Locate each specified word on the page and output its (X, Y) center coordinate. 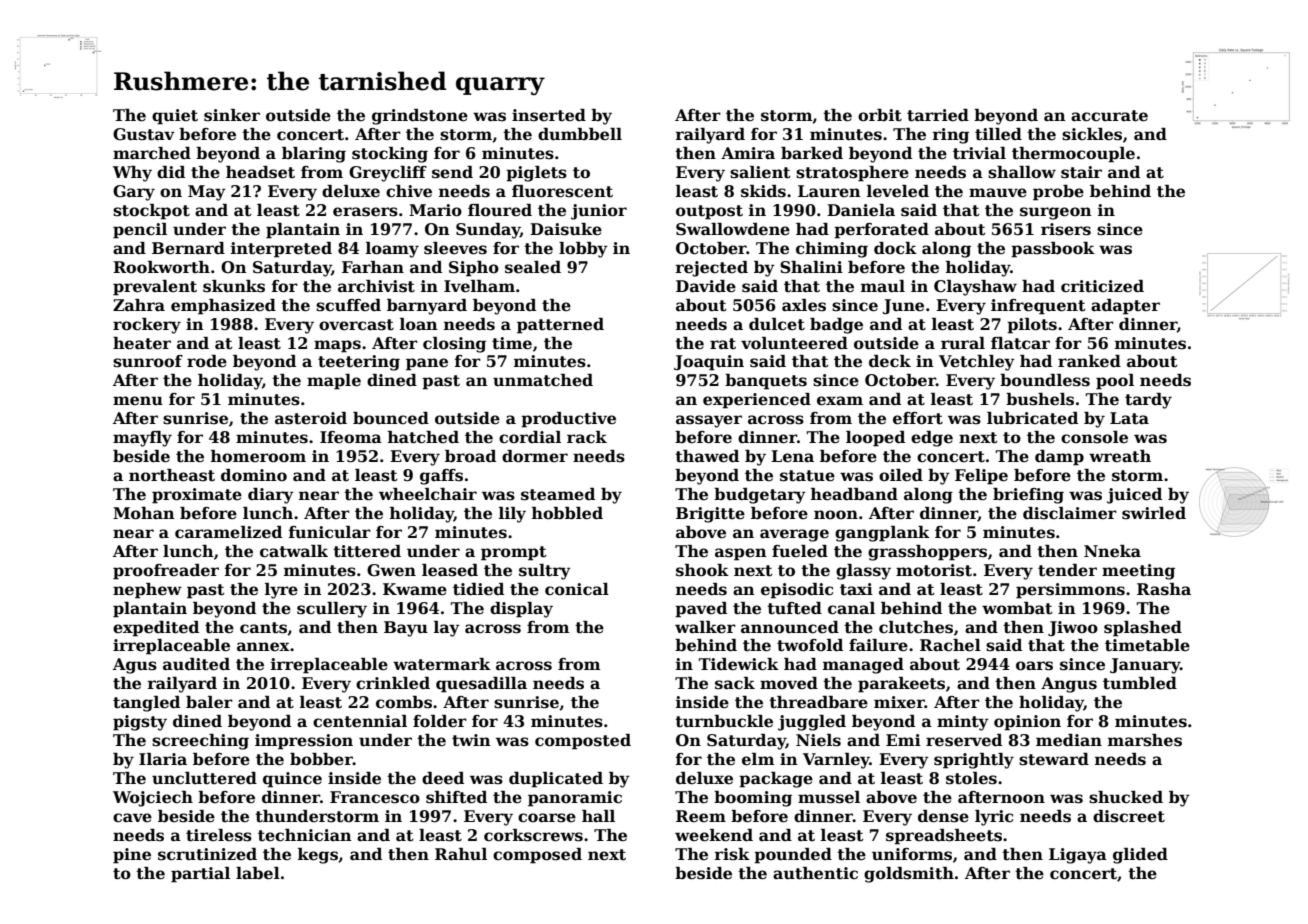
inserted (549, 115)
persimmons (1070, 591)
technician (305, 835)
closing (454, 345)
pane (427, 364)
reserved (964, 740)
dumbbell (580, 134)
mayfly (142, 439)
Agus (135, 666)
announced (790, 627)
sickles (1092, 134)
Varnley (836, 761)
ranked (1089, 361)
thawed (707, 456)
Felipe (981, 477)
